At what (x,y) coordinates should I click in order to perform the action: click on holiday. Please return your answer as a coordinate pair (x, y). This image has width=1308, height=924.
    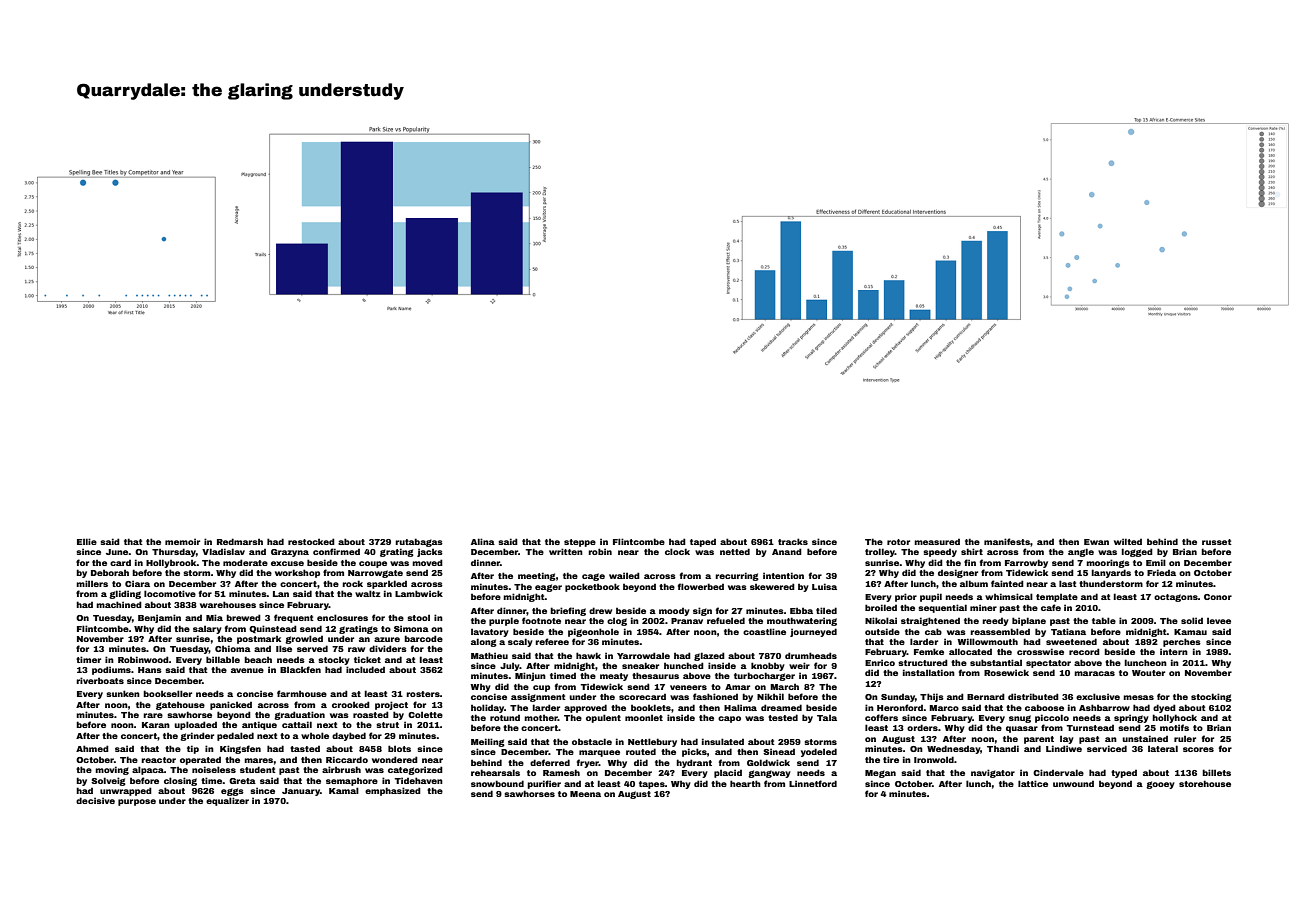
    Looking at the image, I should click on (487, 708).
